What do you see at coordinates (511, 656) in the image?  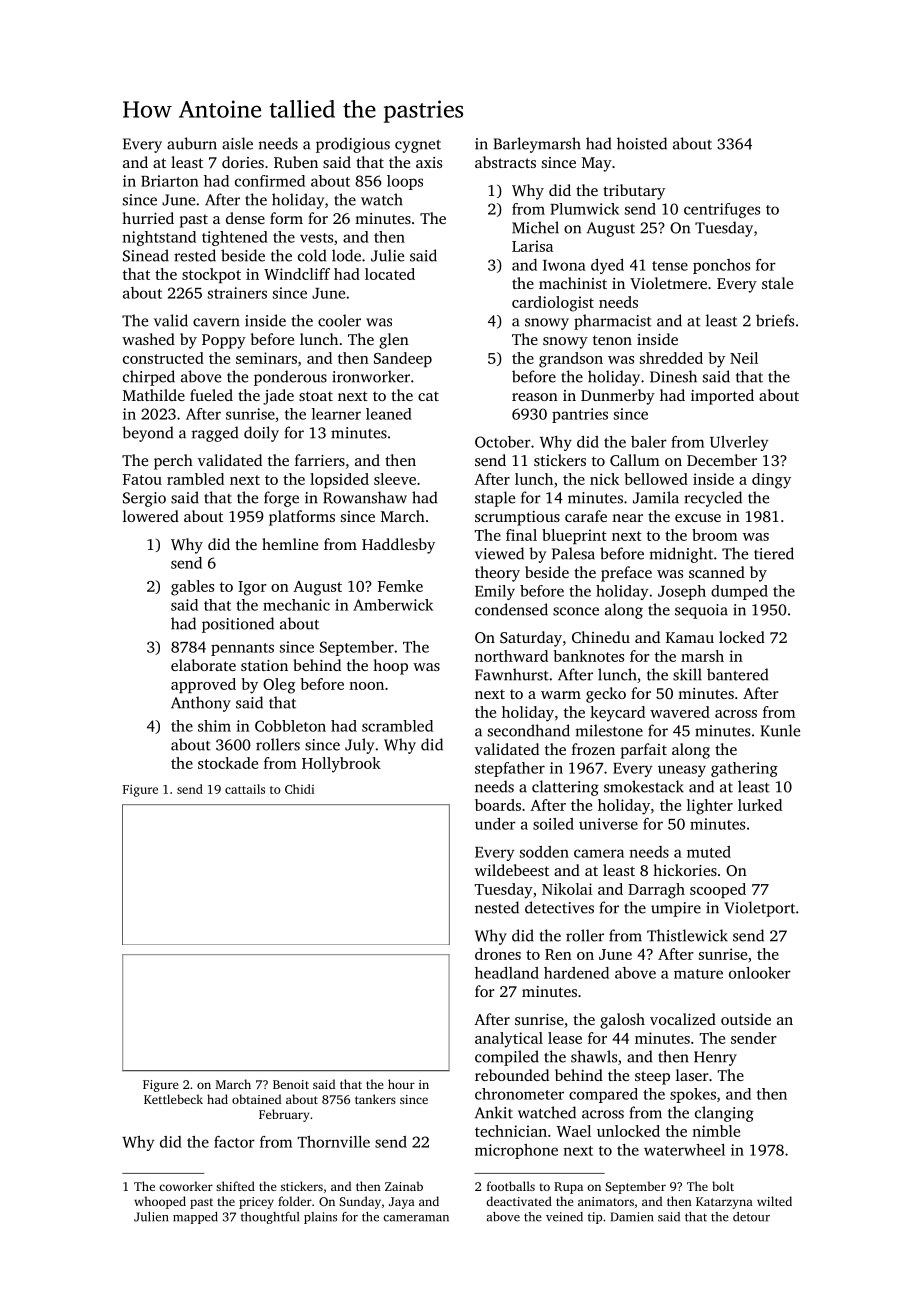 I see `northward` at bounding box center [511, 656].
